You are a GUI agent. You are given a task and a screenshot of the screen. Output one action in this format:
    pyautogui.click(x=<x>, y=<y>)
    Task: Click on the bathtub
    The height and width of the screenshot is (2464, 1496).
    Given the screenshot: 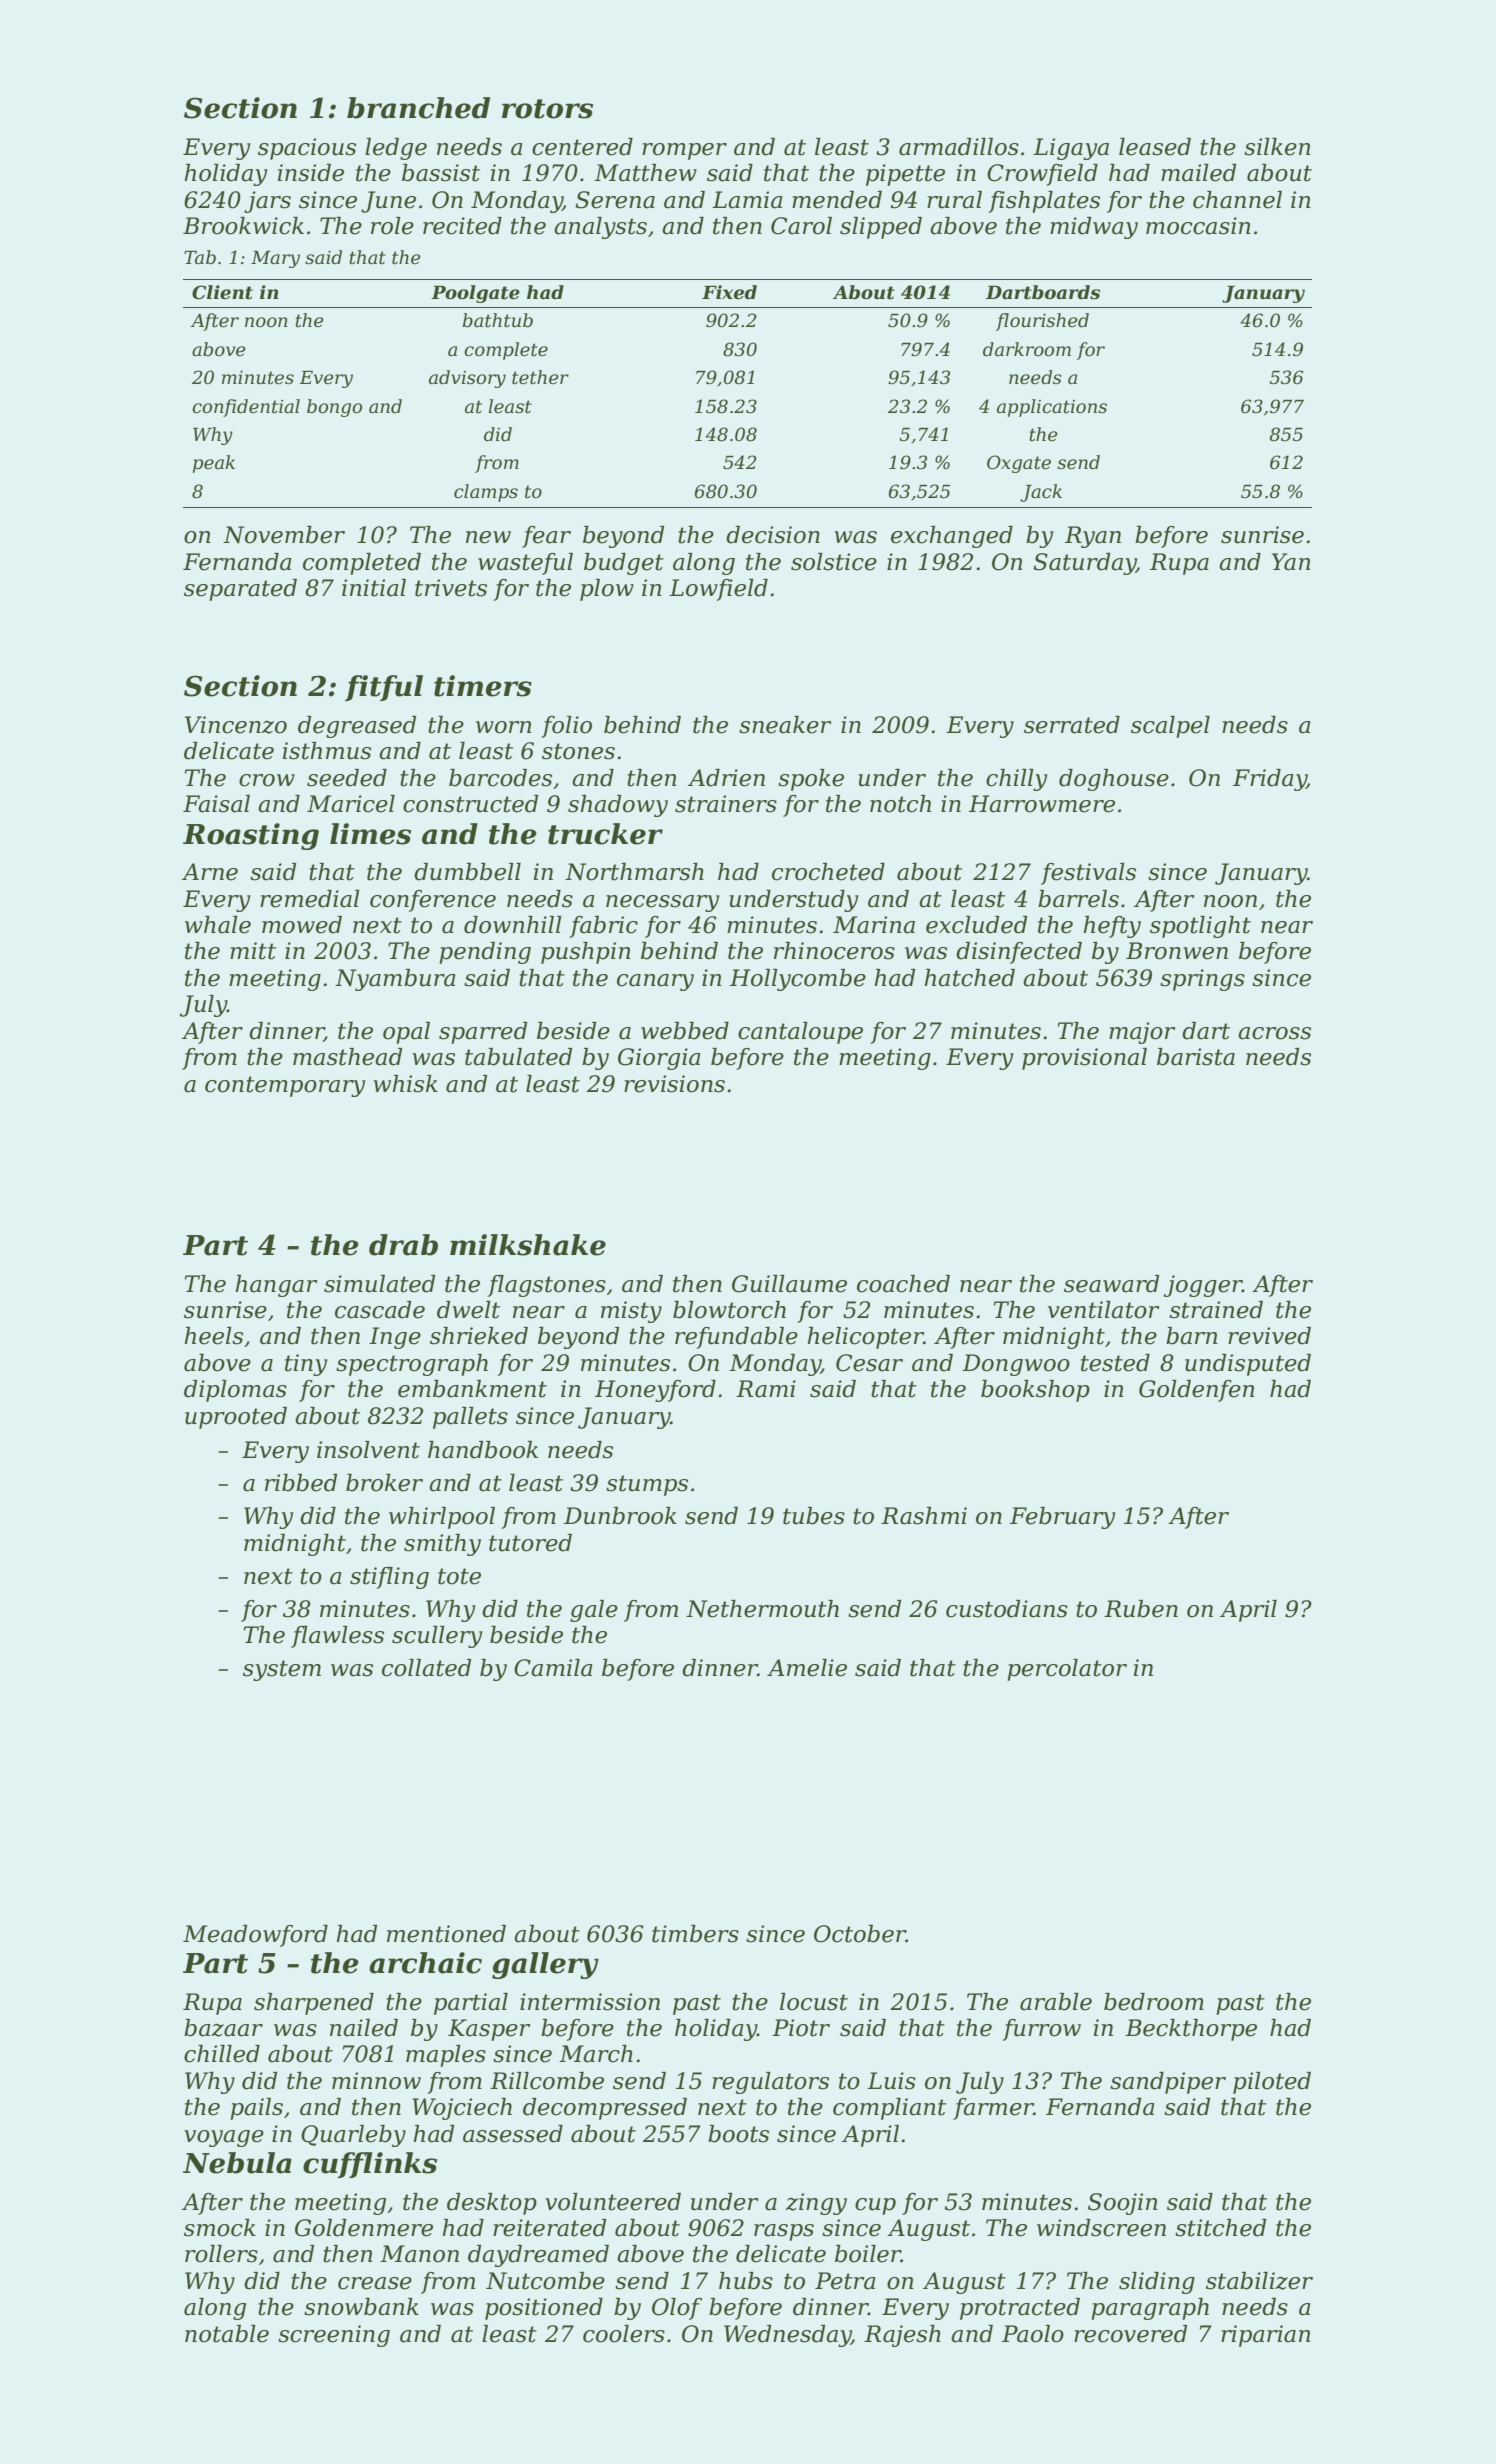 What is the action you would take?
    pyautogui.click(x=498, y=320)
